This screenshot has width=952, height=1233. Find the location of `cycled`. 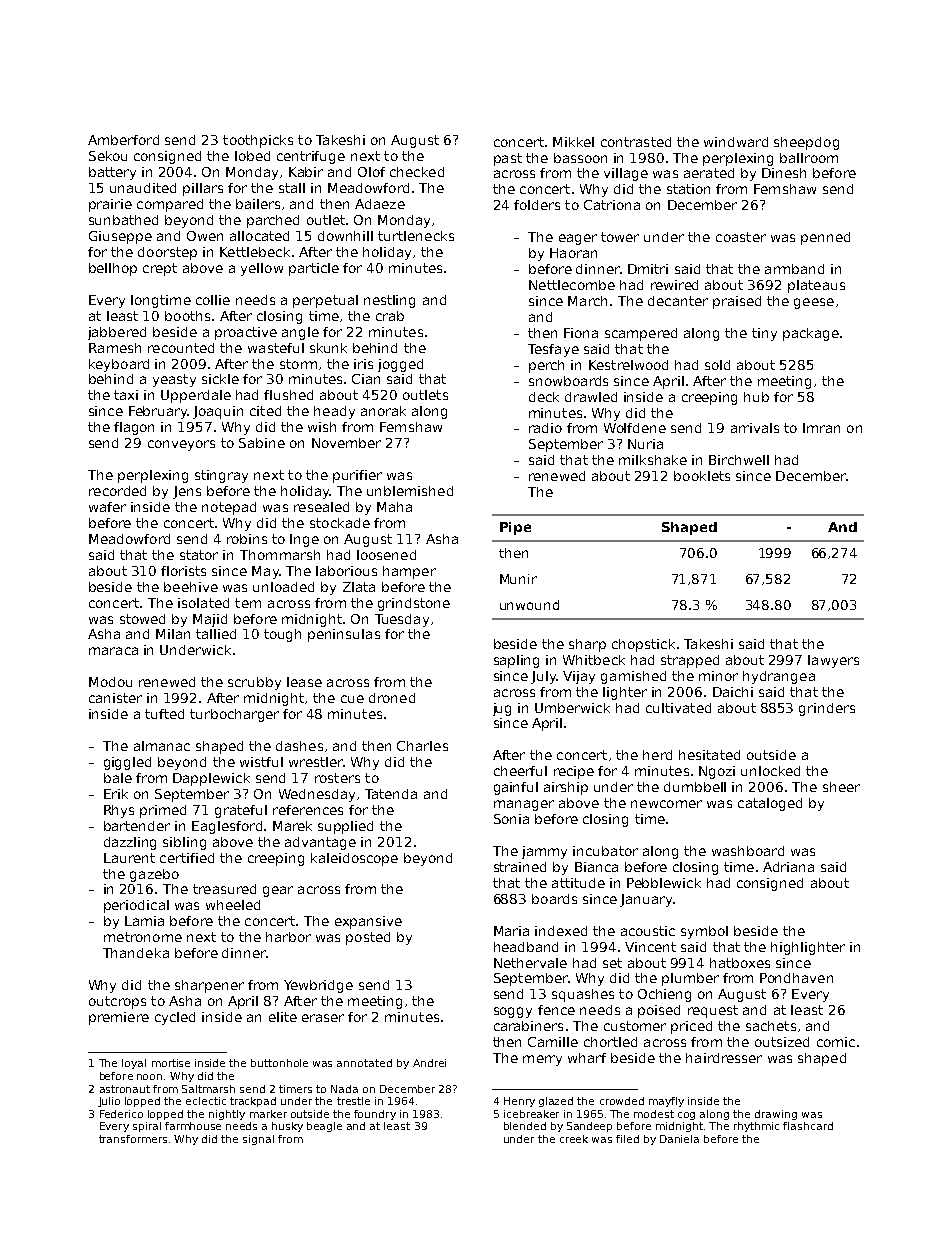

cycled is located at coordinates (175, 1018).
